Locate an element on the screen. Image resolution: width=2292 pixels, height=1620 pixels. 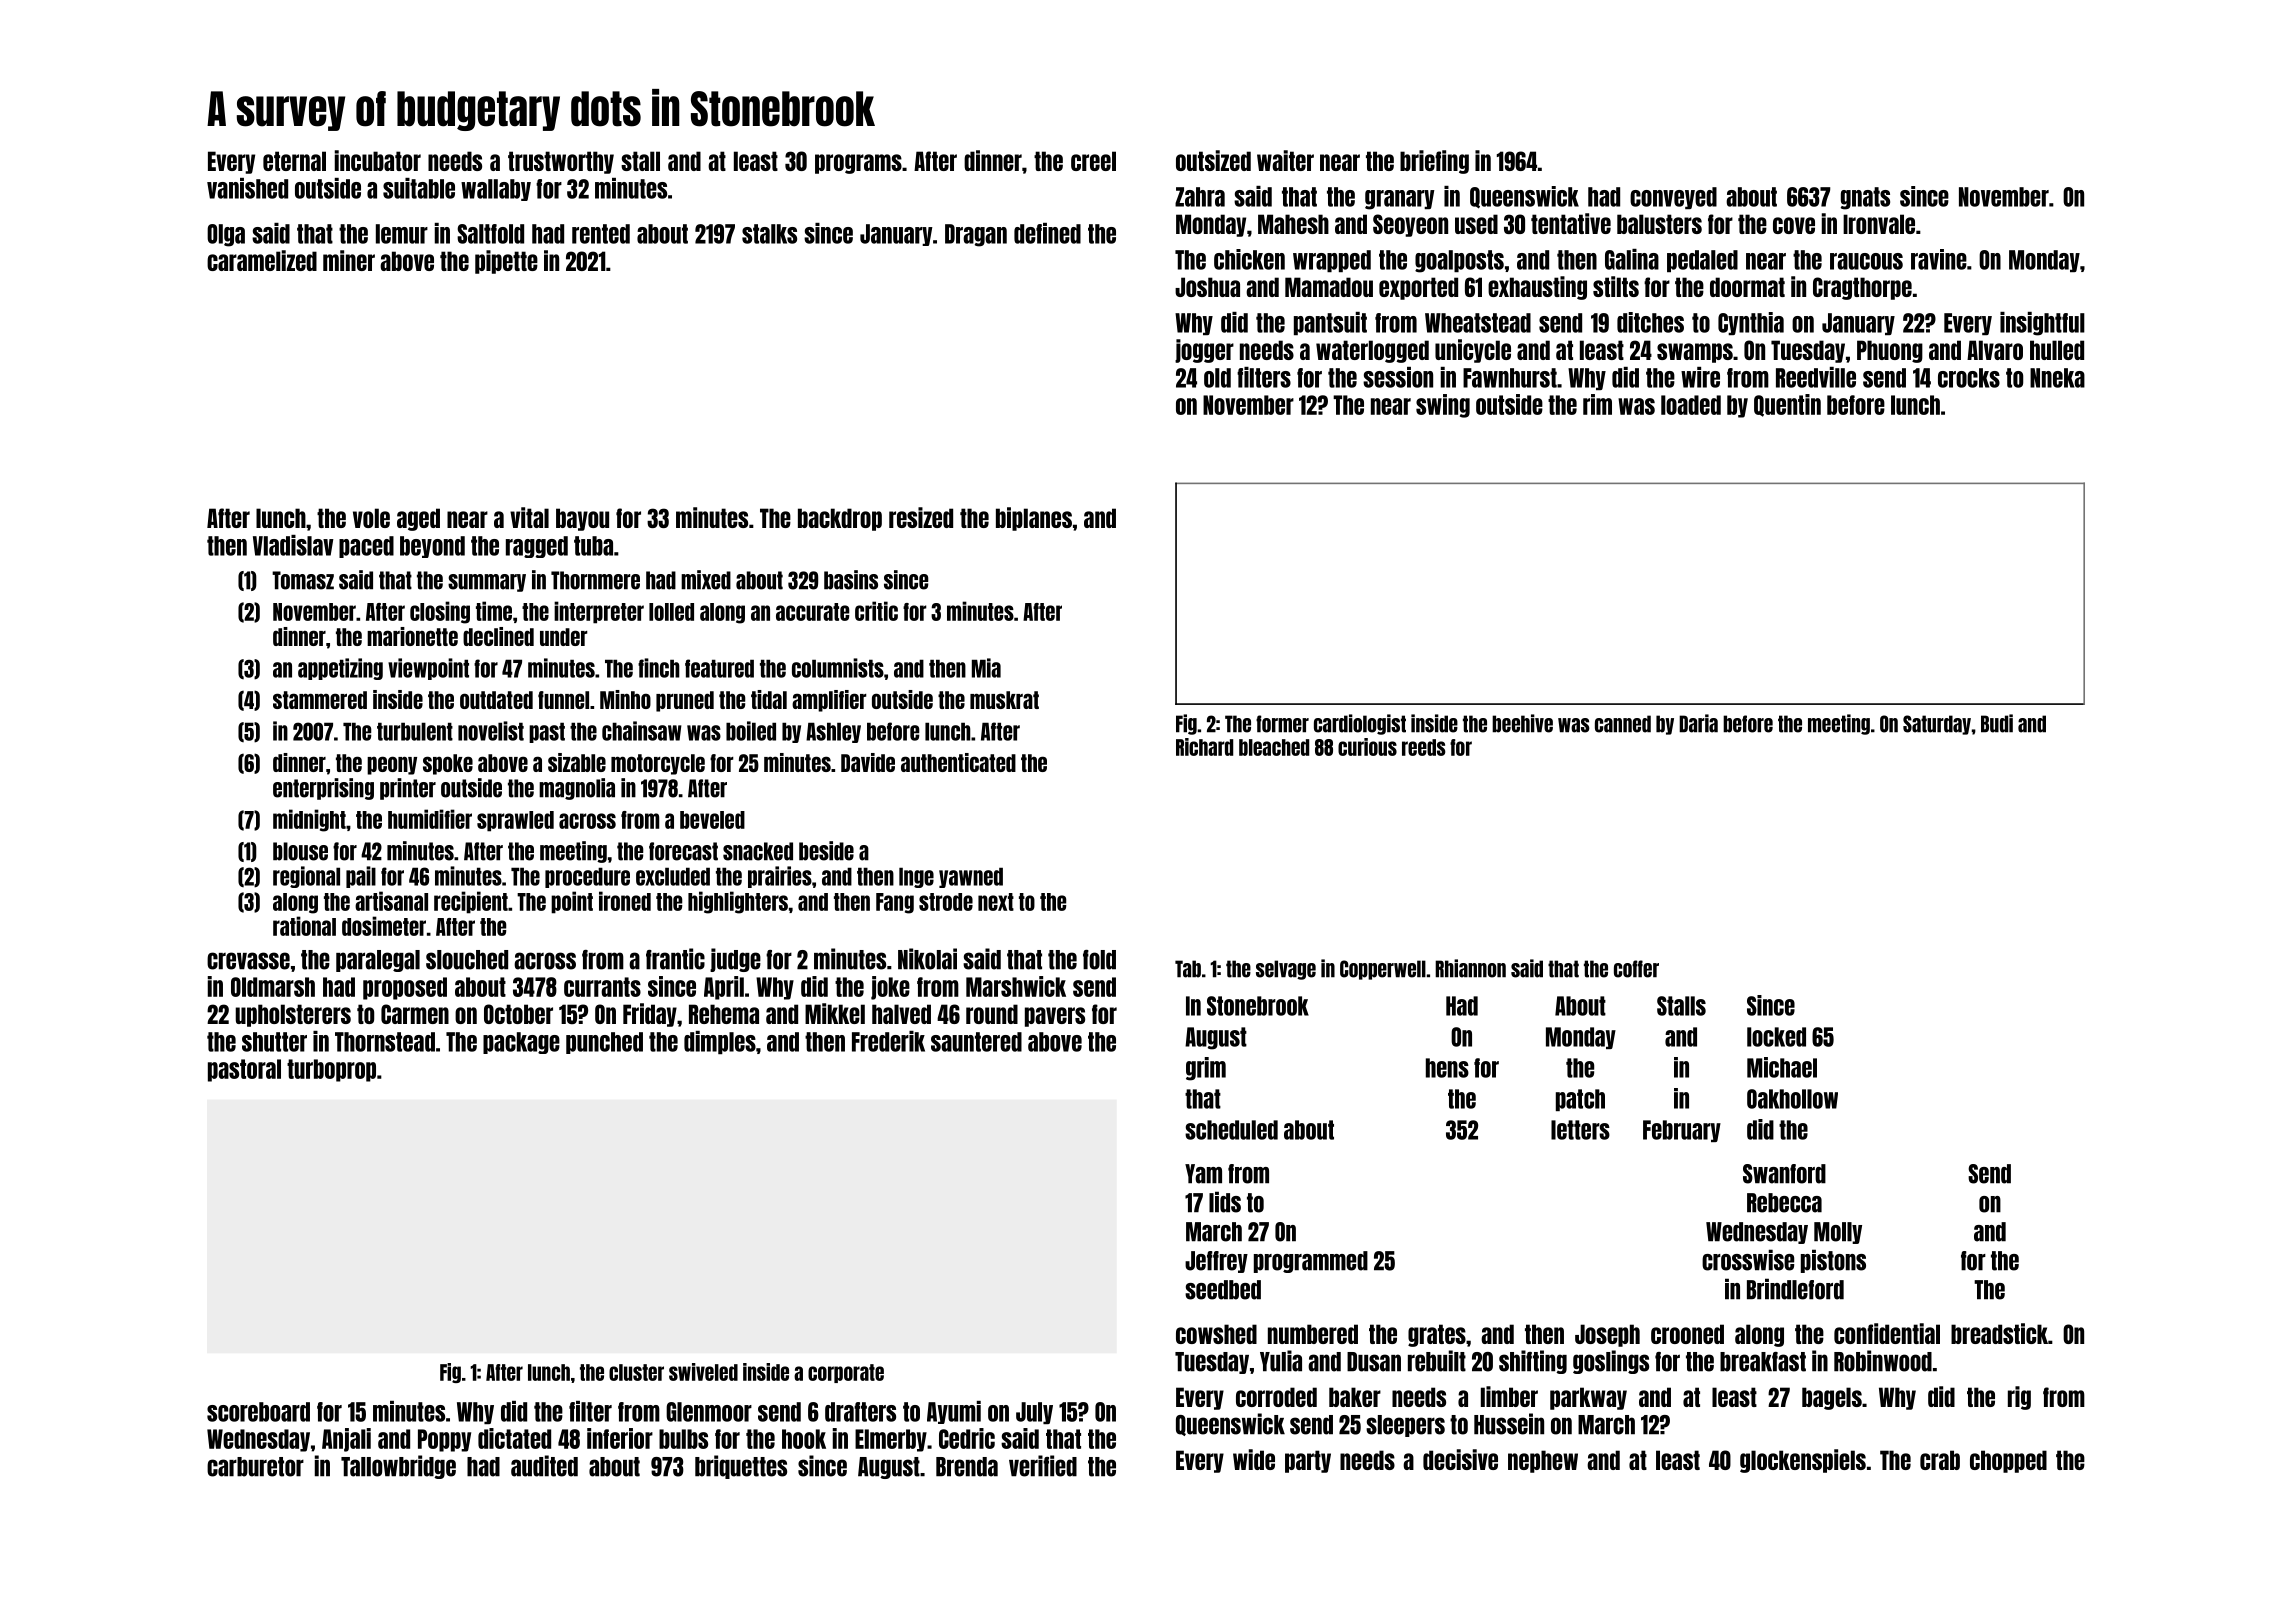
caramelized is located at coordinates (262, 260).
